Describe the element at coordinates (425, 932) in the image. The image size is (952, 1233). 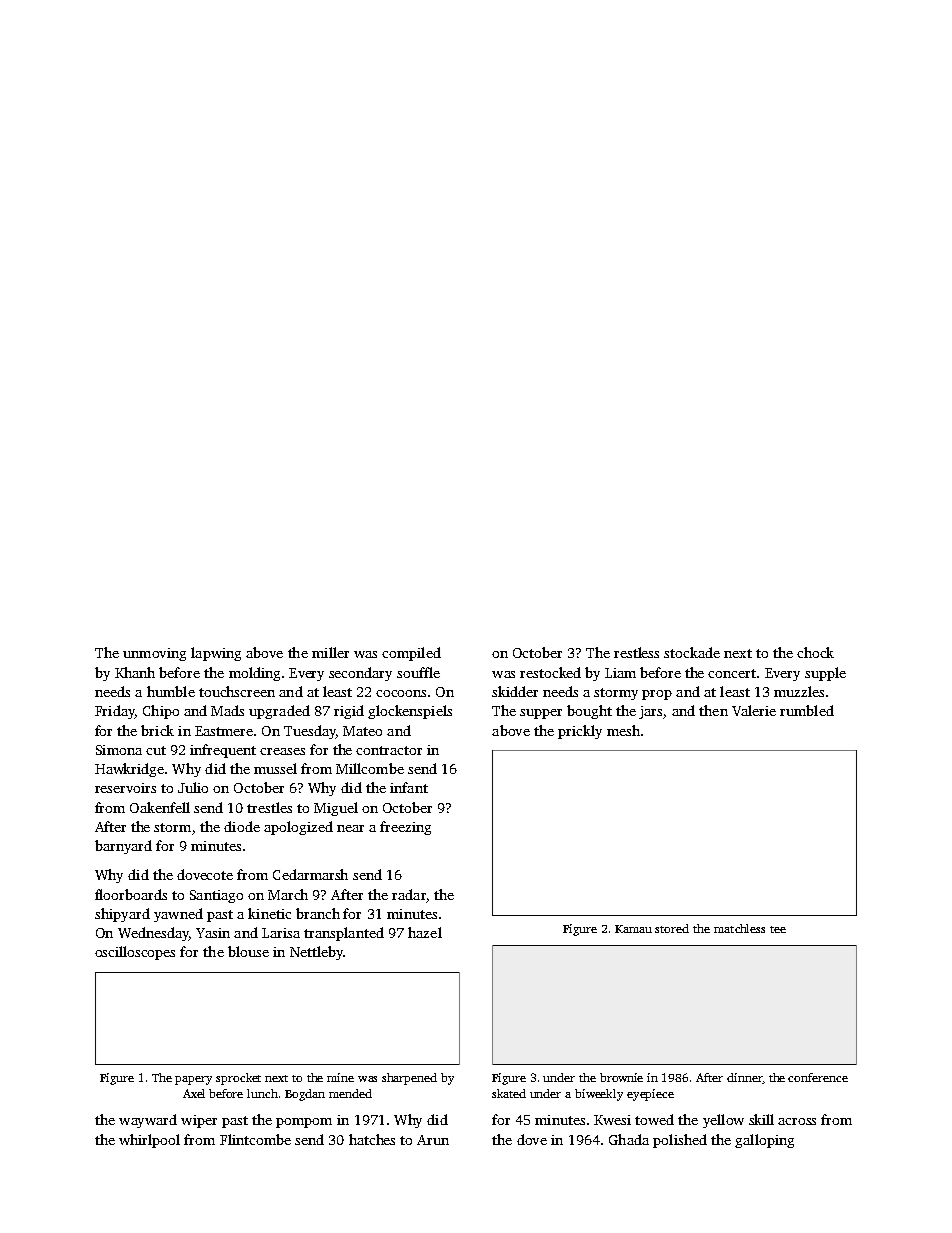
I see `hazel` at that location.
